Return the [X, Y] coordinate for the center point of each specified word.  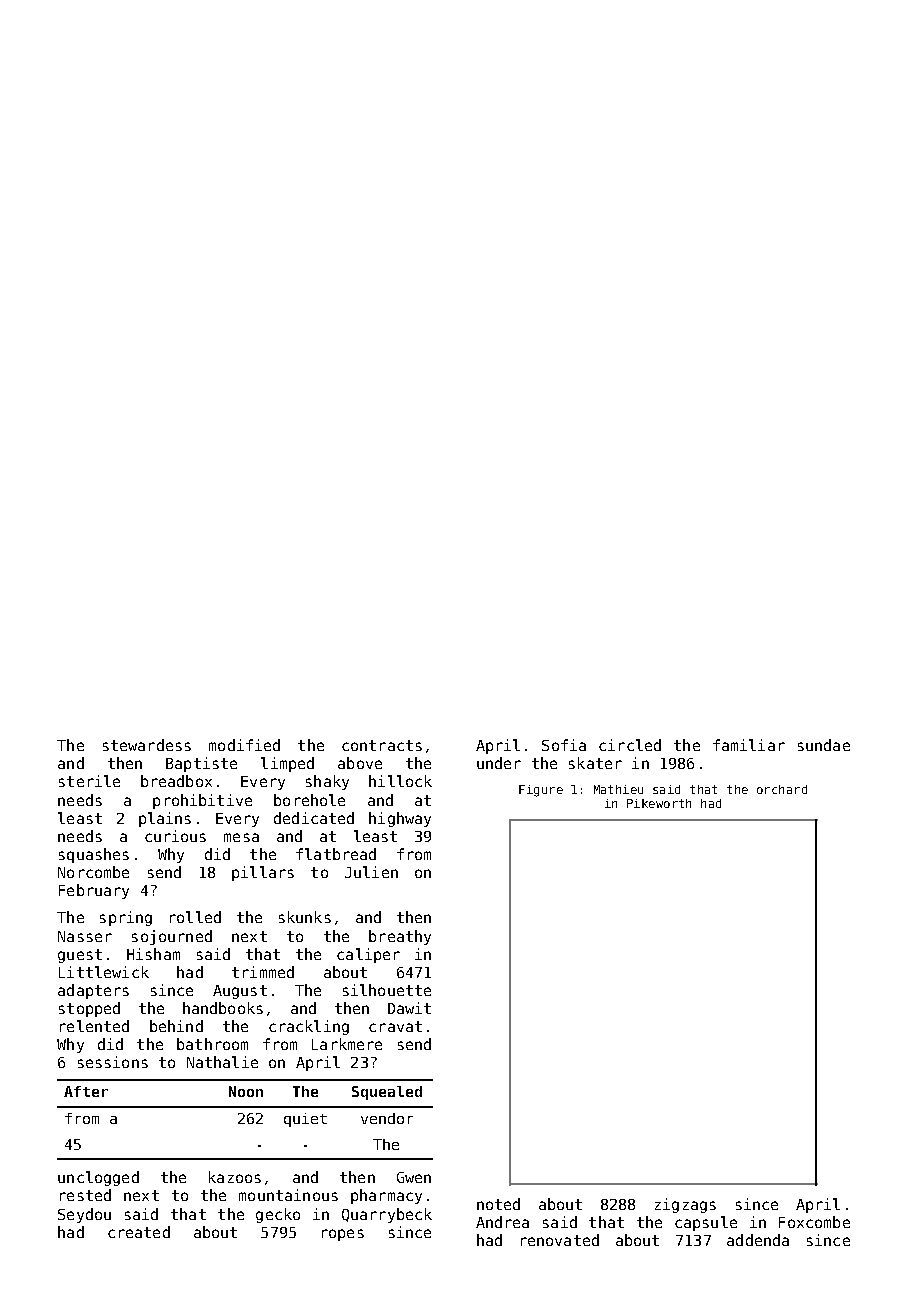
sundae [824, 745]
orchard [782, 789]
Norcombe [93, 872]
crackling [309, 1027]
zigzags [685, 1205]
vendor [387, 1118]
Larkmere [347, 1044]
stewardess [147, 745]
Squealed [387, 1093]
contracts [382, 745]
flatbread [336, 854]
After [86, 1091]
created [139, 1232]
